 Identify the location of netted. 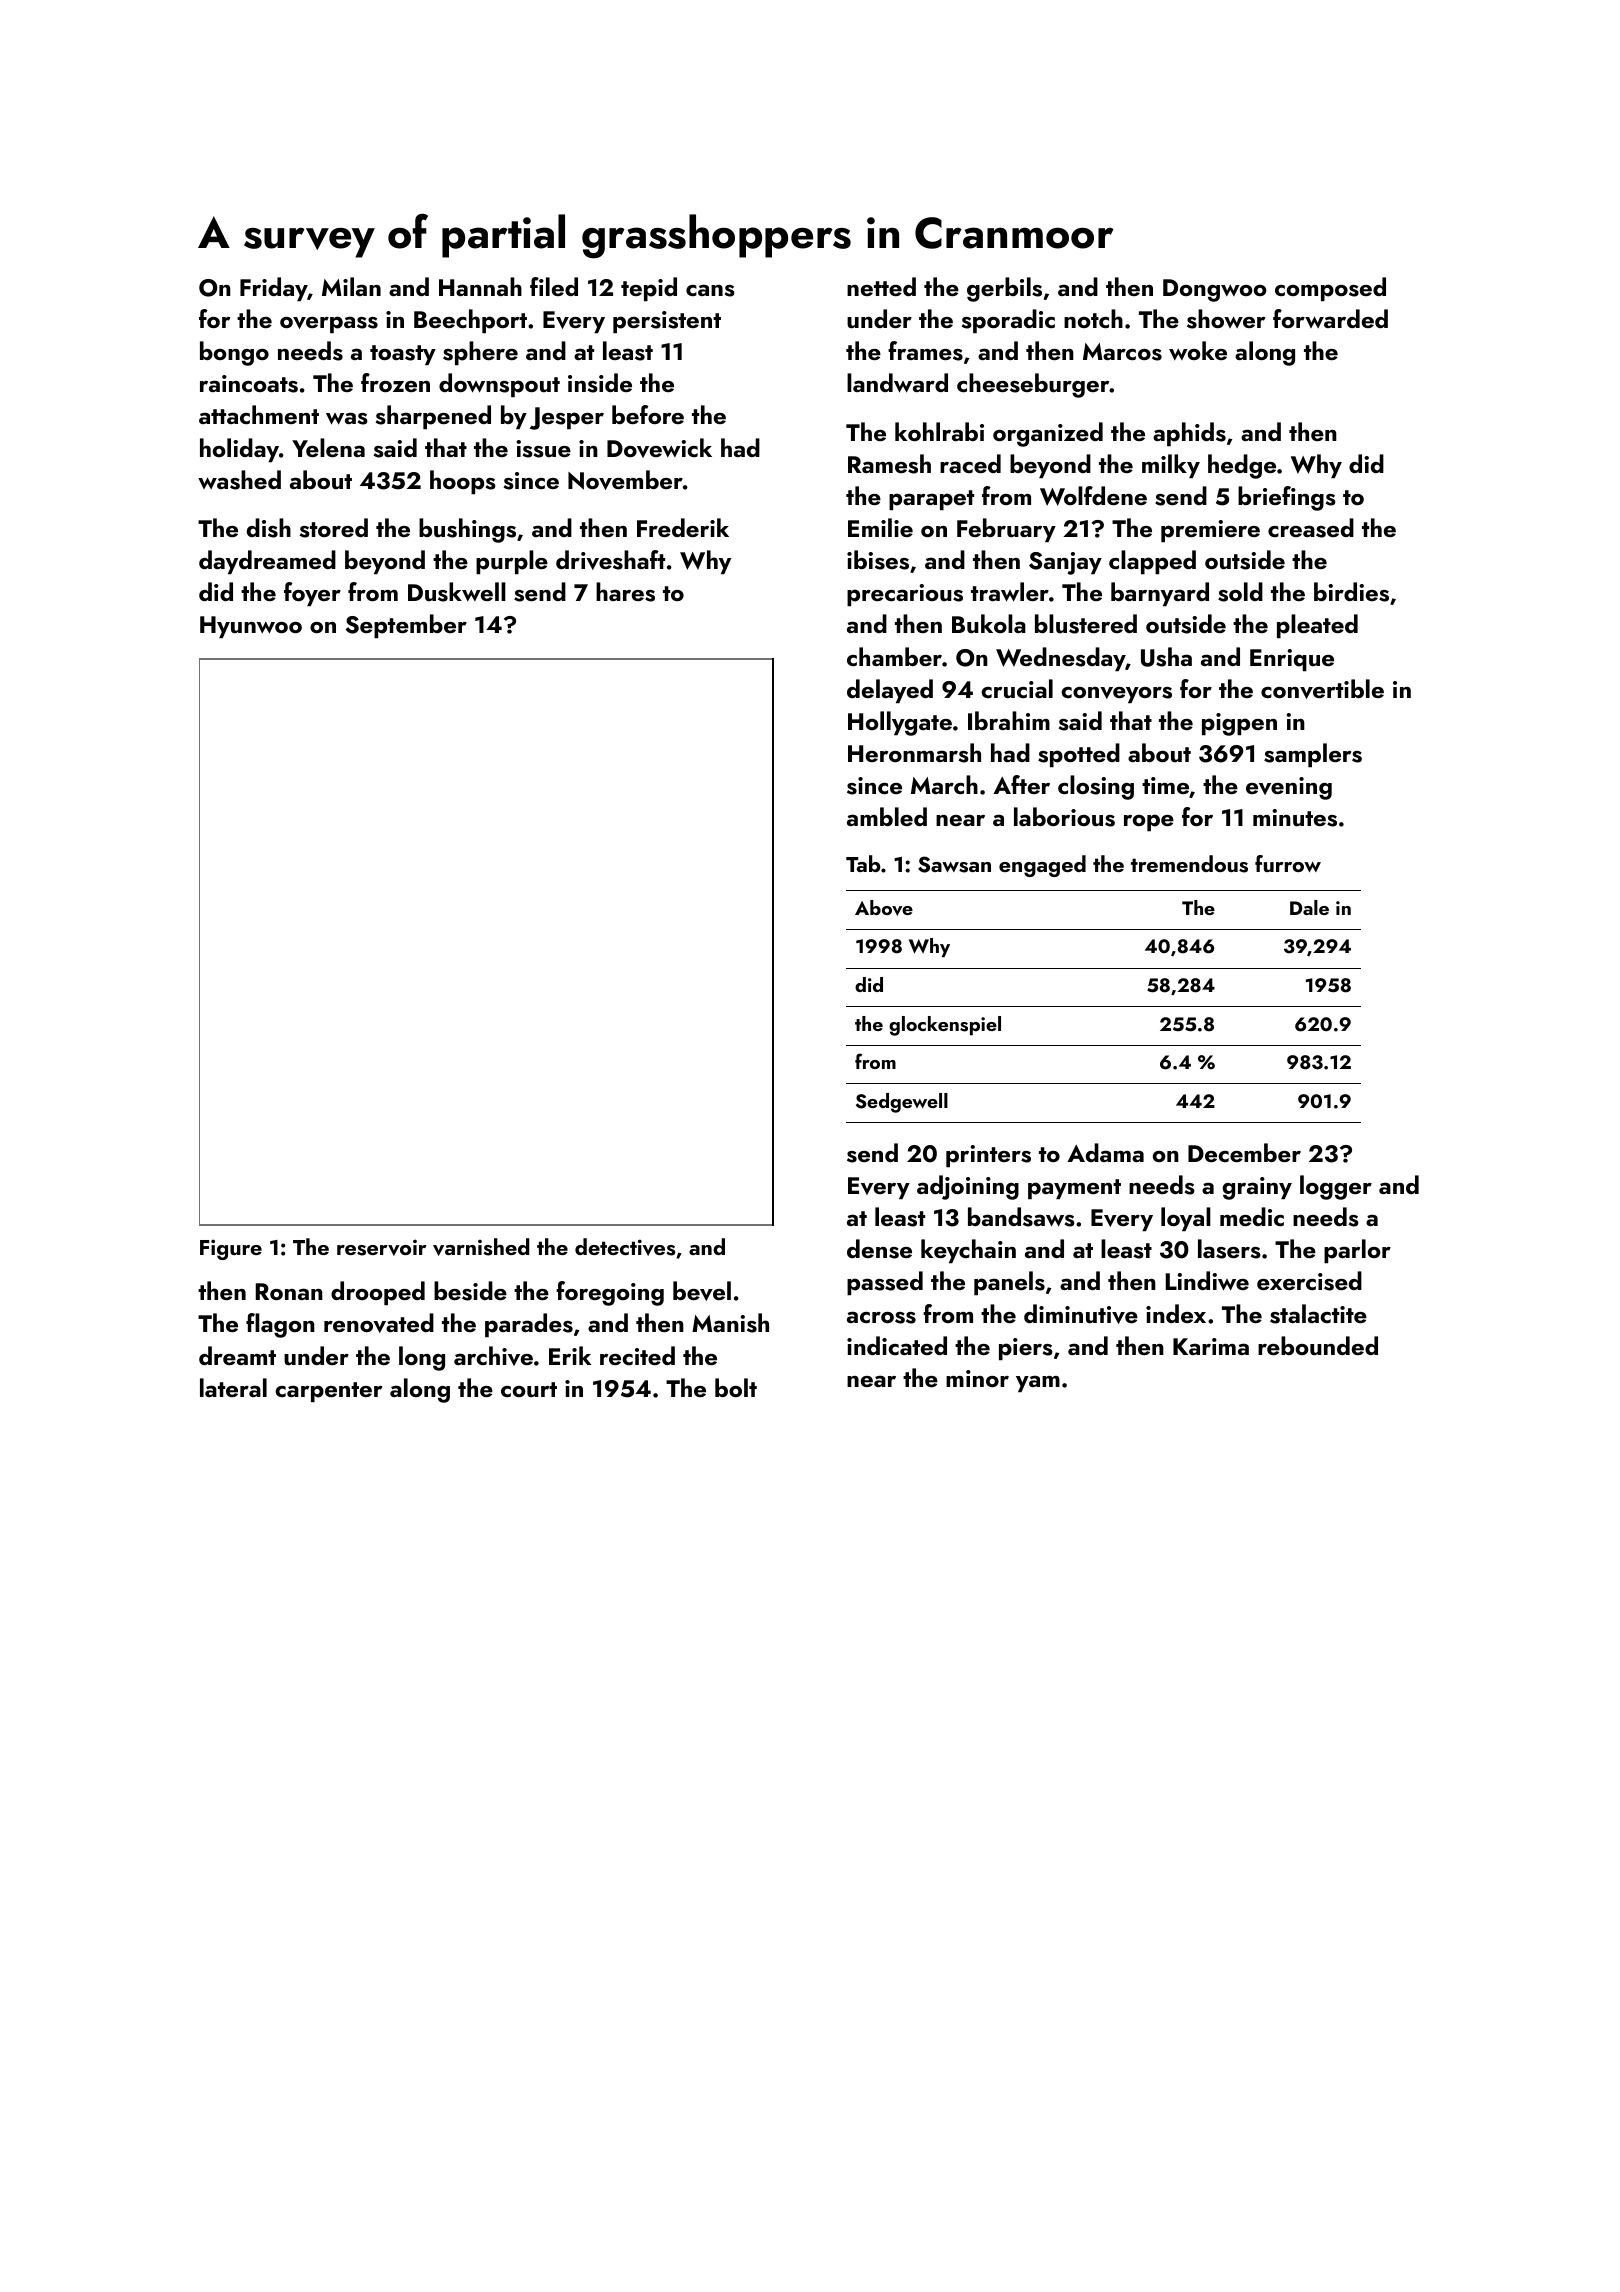
(881, 286).
